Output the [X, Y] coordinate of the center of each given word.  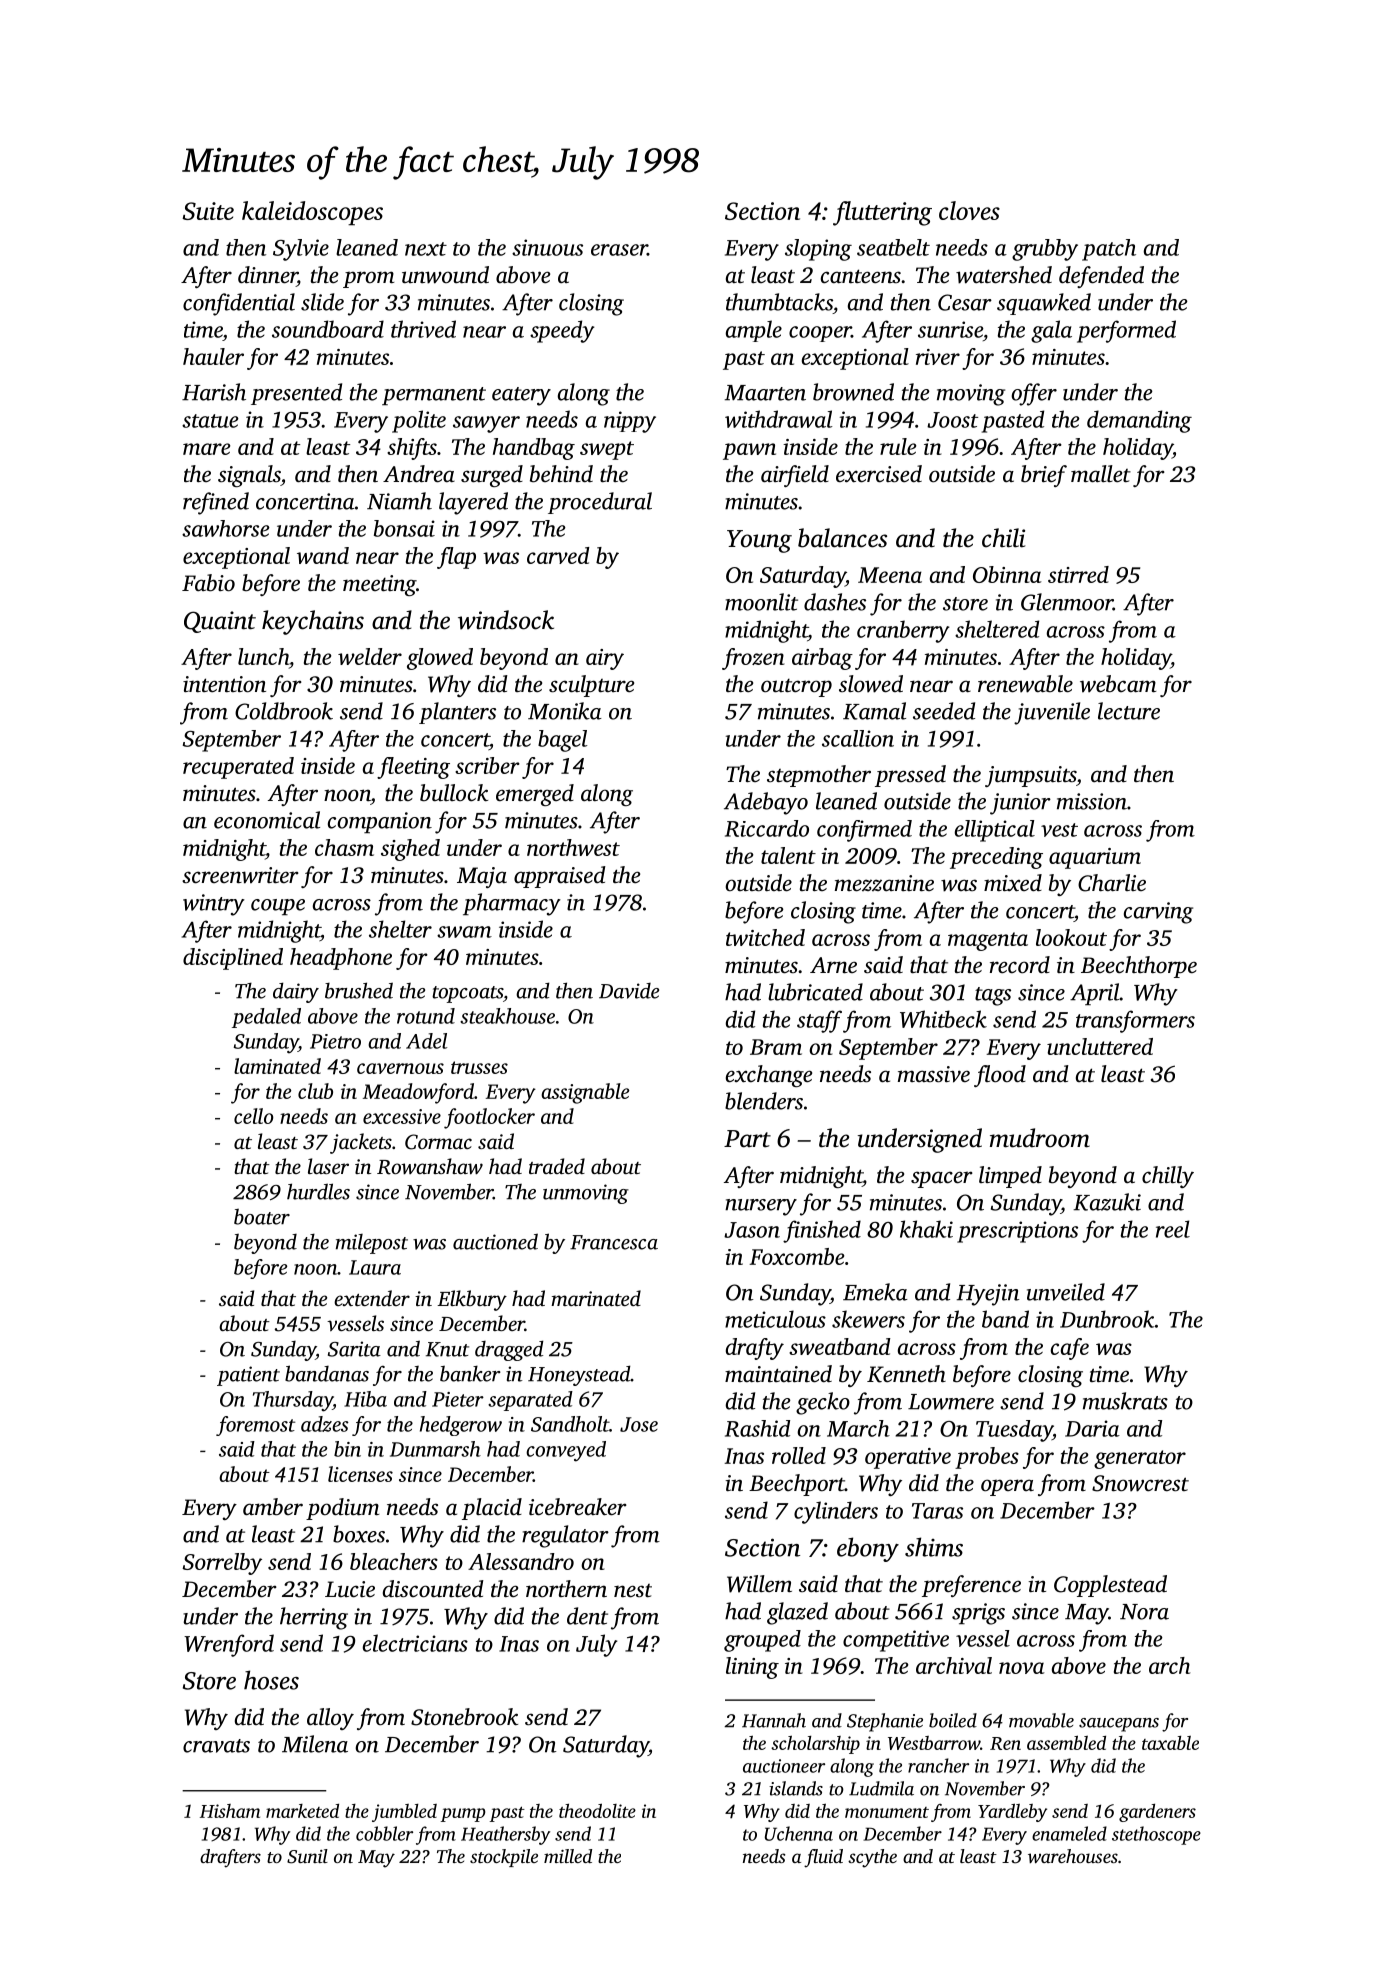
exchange [769, 1076]
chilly [1168, 1177]
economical [267, 820]
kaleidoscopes [312, 213]
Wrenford [229, 1645]
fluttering [882, 213]
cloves [969, 210]
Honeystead [579, 1375]
